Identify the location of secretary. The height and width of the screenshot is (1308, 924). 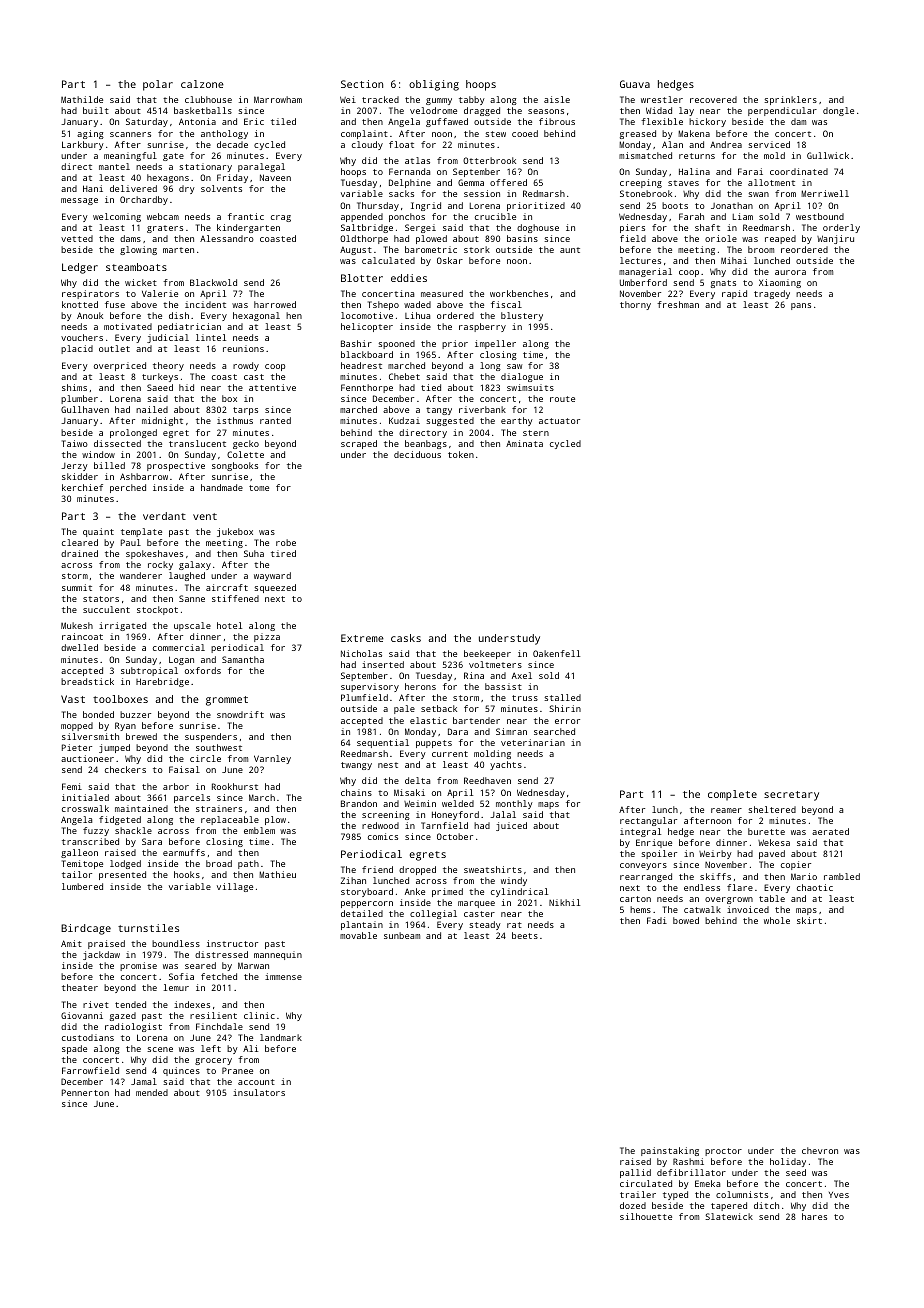
(791, 796).
